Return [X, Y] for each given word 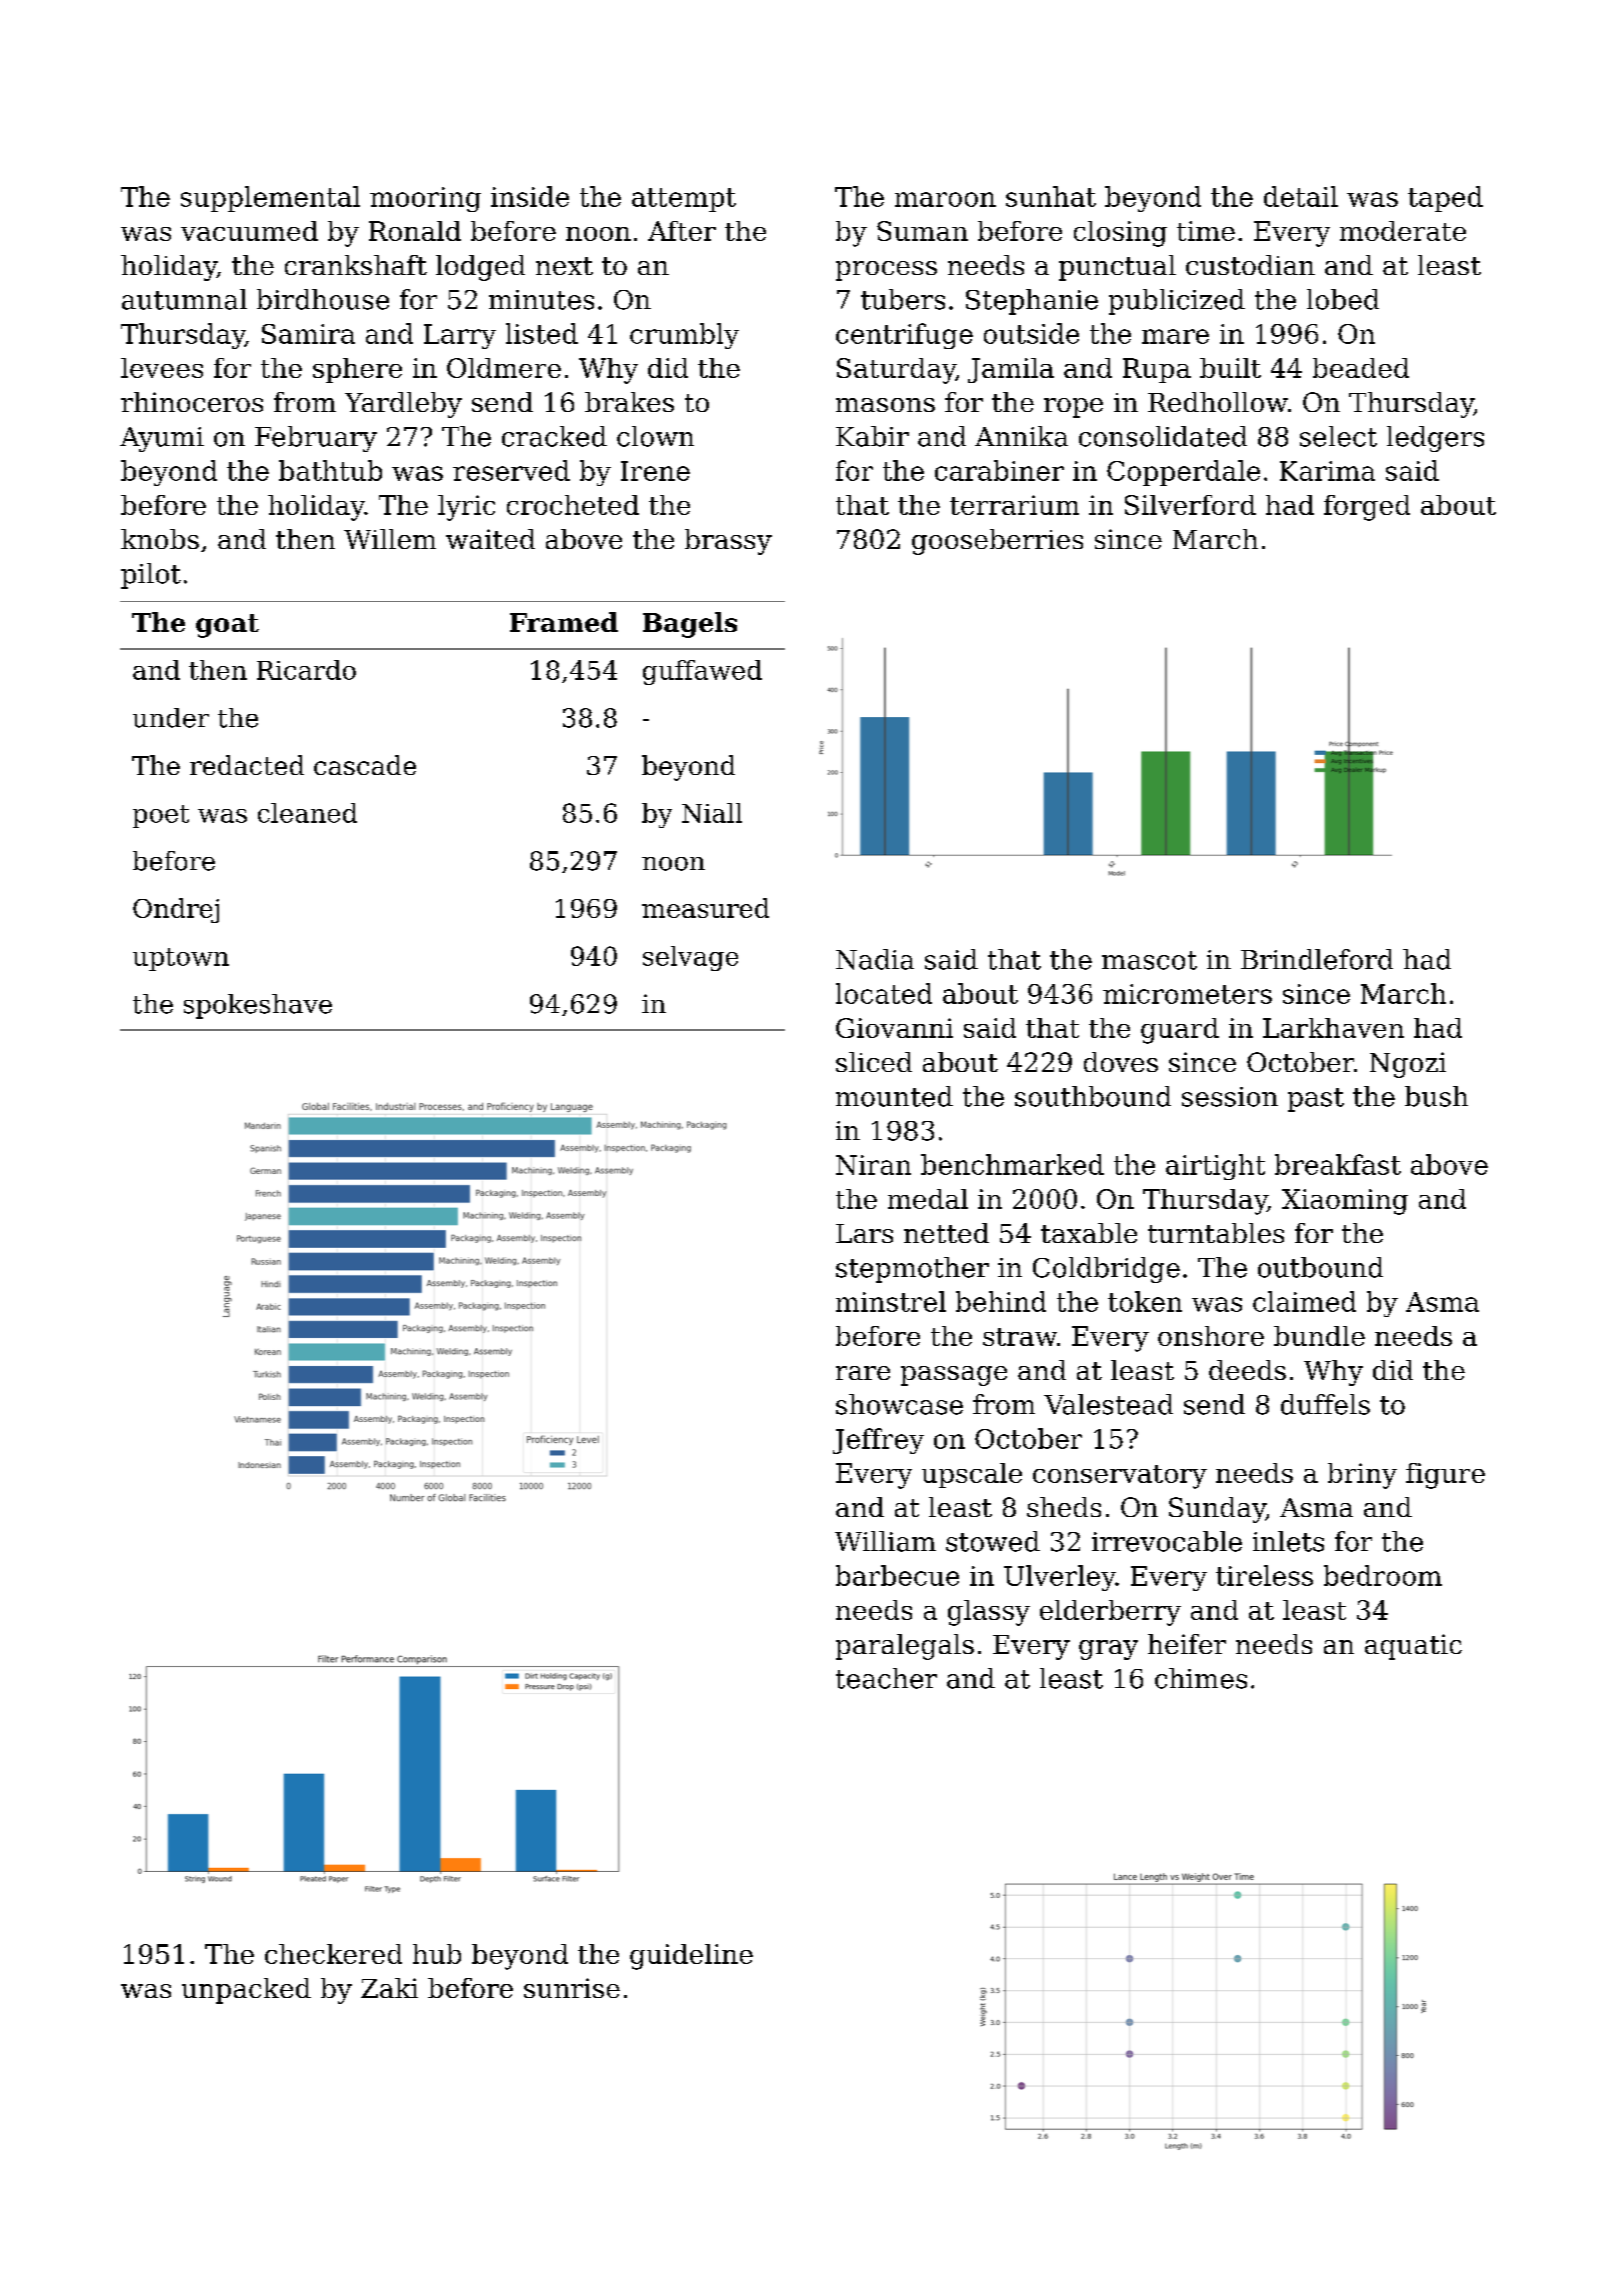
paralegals [905, 1647]
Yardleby [403, 405]
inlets [1288, 1541]
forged [1367, 508]
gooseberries [997, 542]
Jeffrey [878, 1441]
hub [437, 1954]
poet [161, 816]
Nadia [875, 959]
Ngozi [1408, 1065]
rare [863, 1373]
